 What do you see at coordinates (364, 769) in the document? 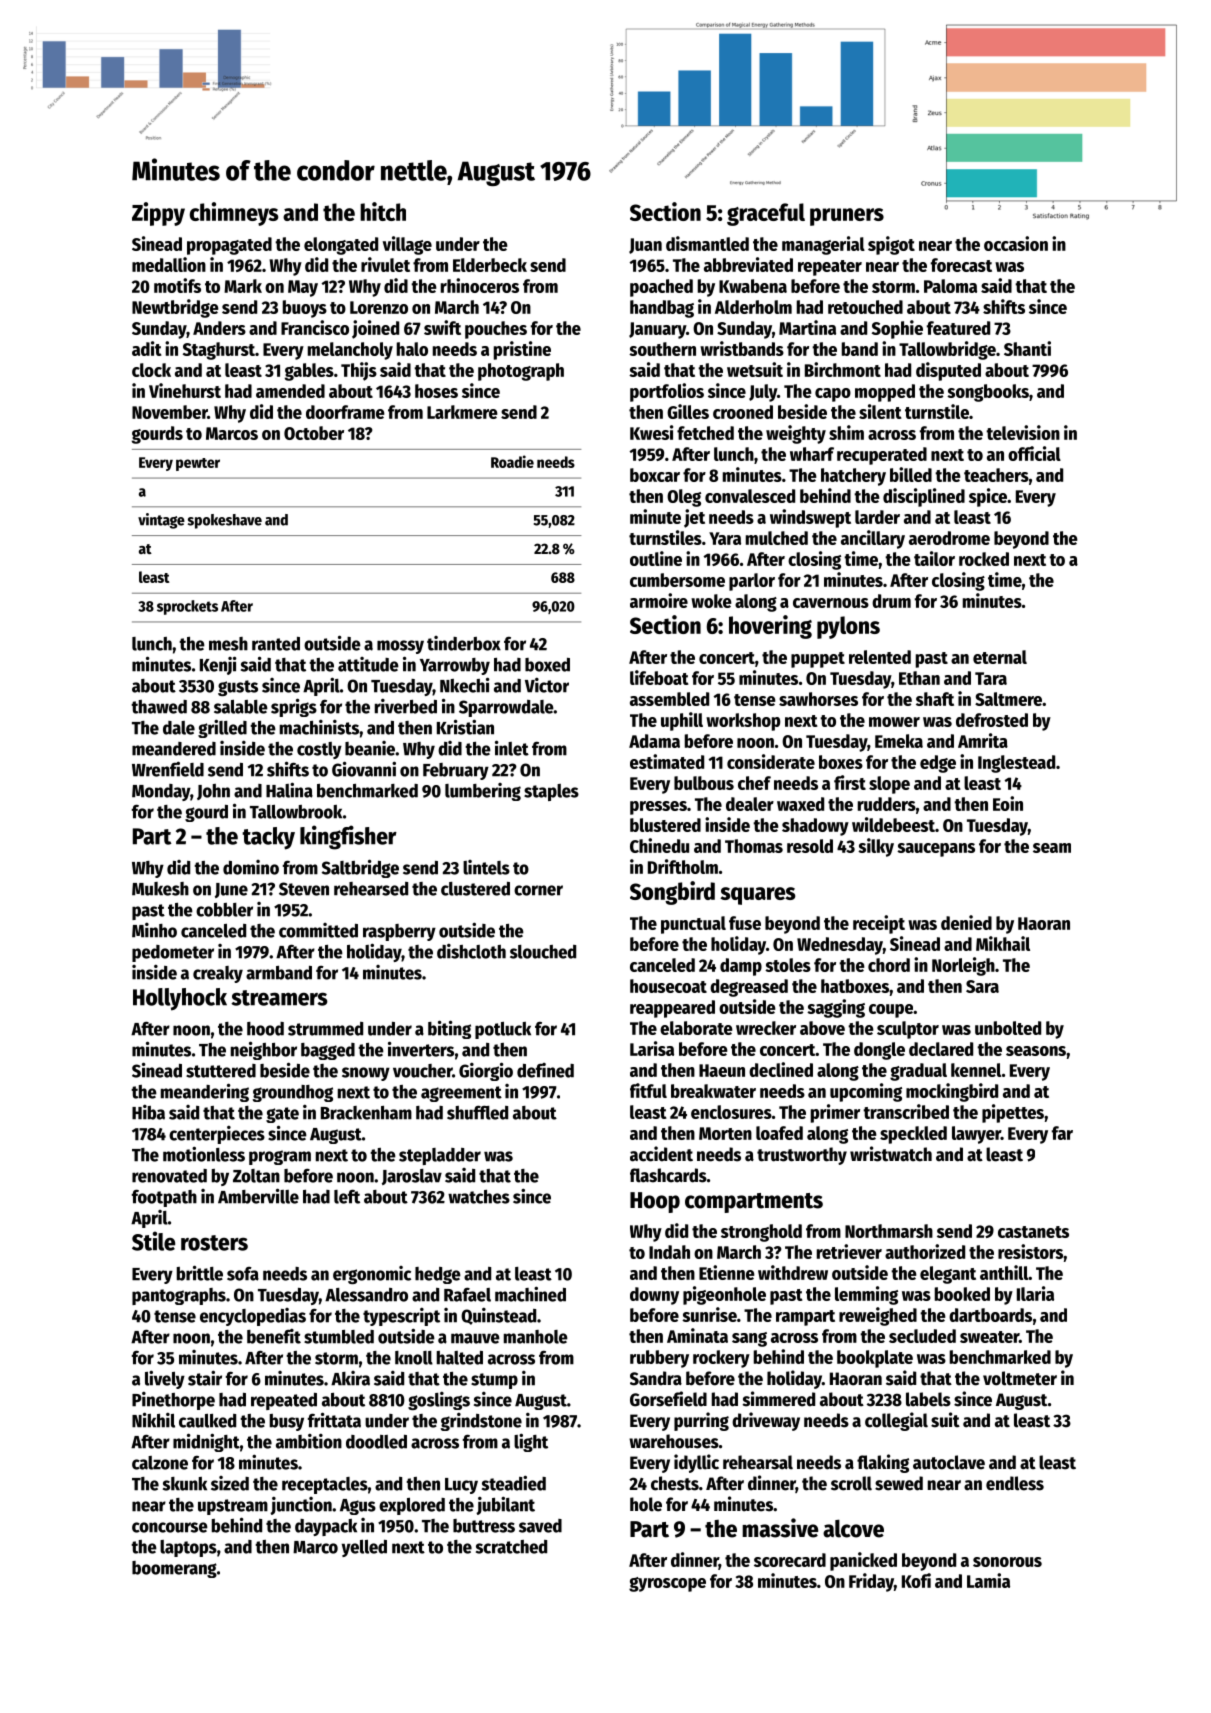
I see `Giovanni` at bounding box center [364, 769].
